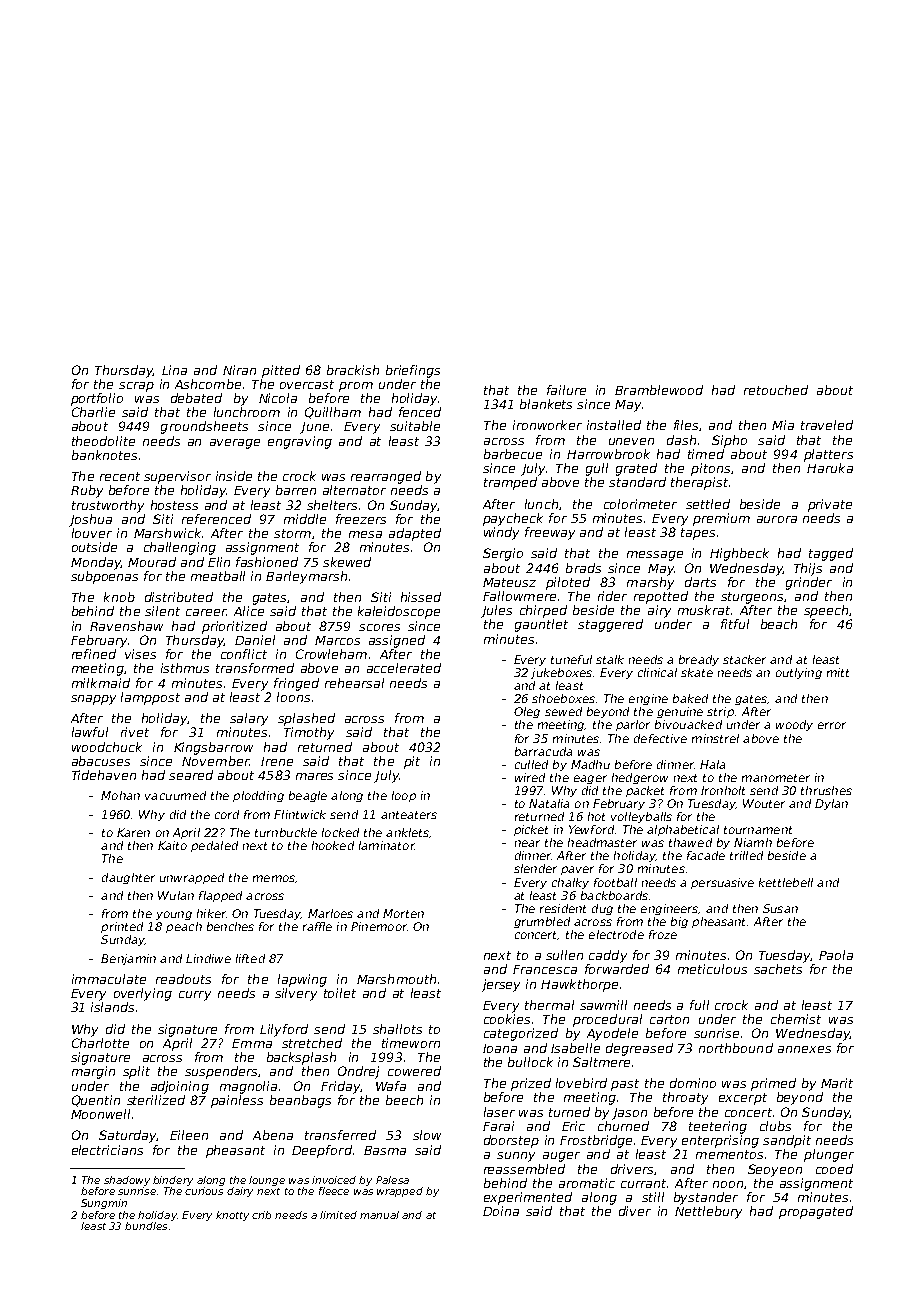 The image size is (924, 1308). What do you see at coordinates (252, 1043) in the image?
I see `Emma` at bounding box center [252, 1043].
